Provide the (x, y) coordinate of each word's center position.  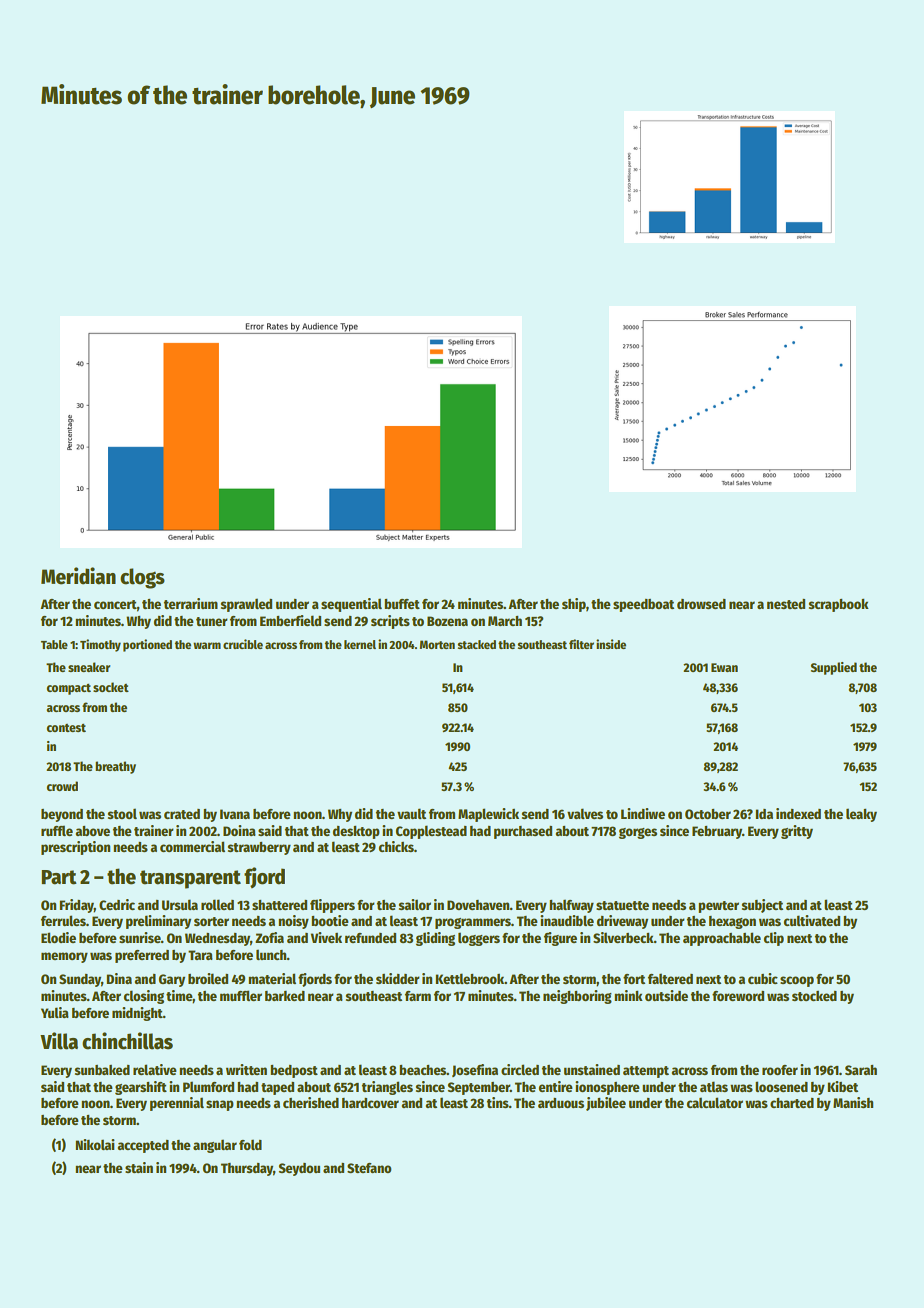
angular (215, 1146)
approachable (722, 939)
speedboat (643, 605)
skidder (398, 978)
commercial (192, 846)
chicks (396, 846)
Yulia (55, 1012)
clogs (142, 578)
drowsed (701, 604)
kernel (360, 644)
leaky (861, 815)
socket (111, 687)
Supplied (834, 668)
